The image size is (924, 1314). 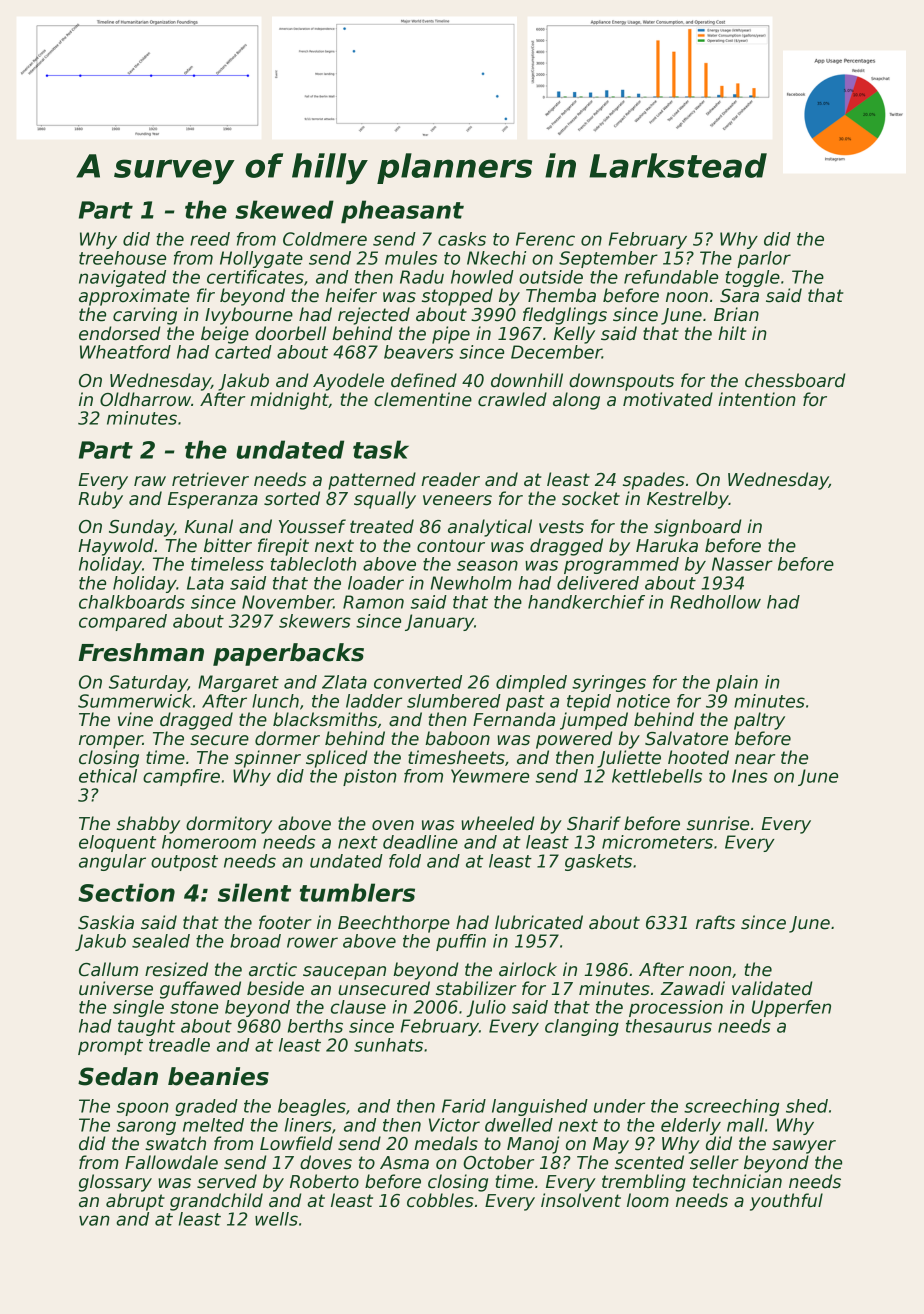 What do you see at coordinates (111, 742) in the screenshot?
I see `romper` at bounding box center [111, 742].
